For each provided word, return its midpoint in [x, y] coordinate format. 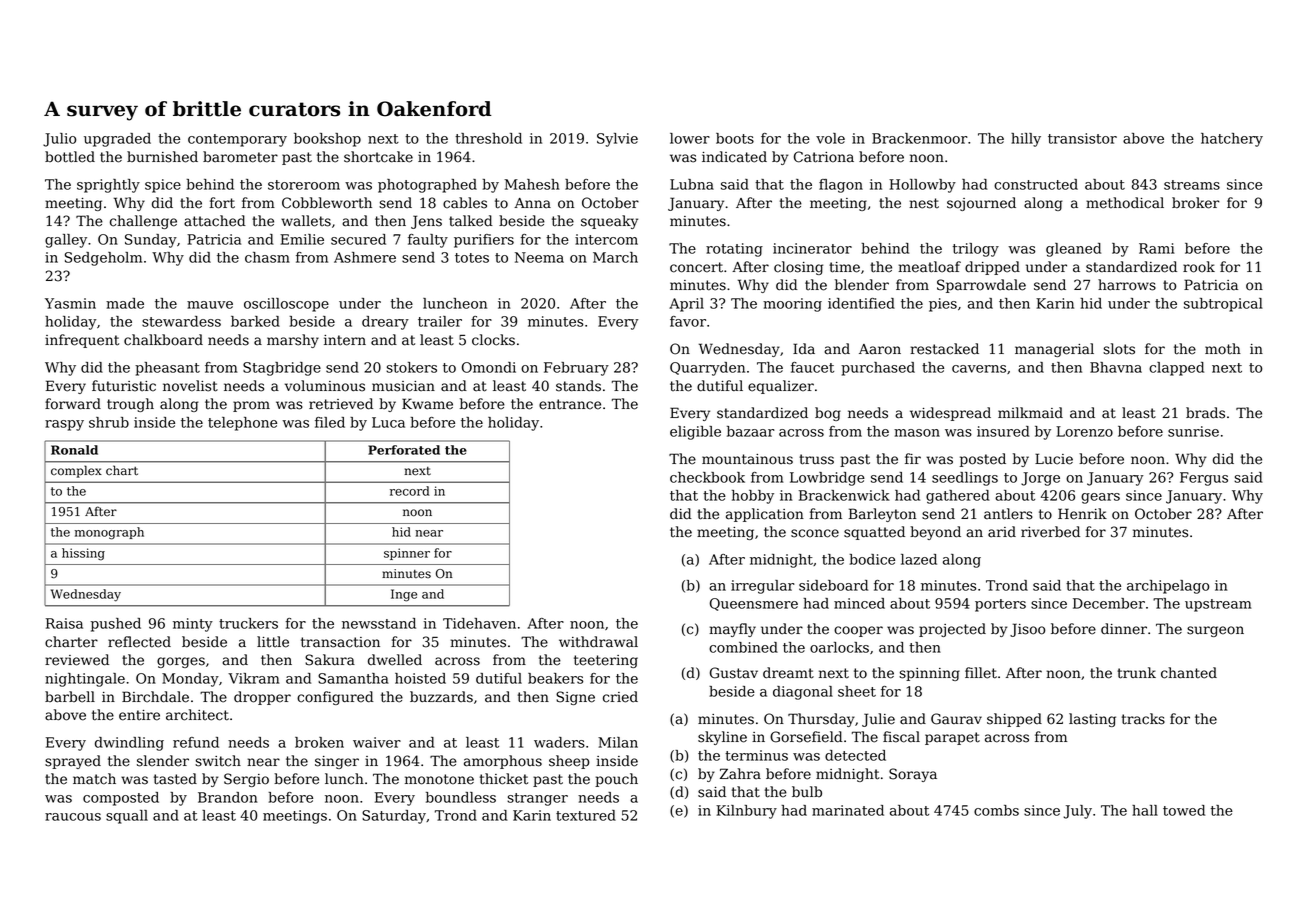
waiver [377, 742]
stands [578, 386]
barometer [240, 157]
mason [917, 433]
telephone [242, 424]
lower [690, 138]
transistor [1082, 138]
